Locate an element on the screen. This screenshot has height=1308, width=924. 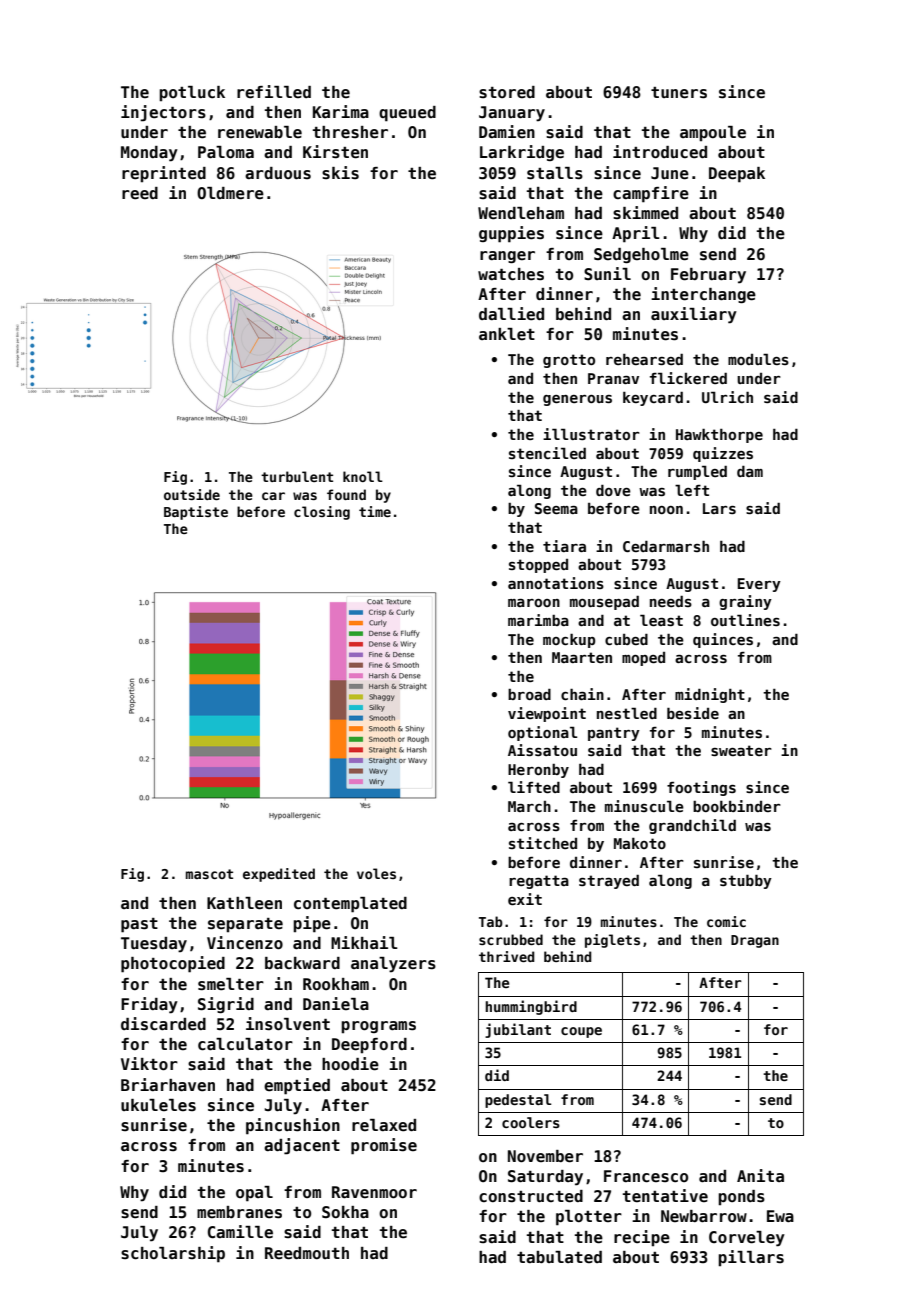
Baptiste is located at coordinates (196, 513).
